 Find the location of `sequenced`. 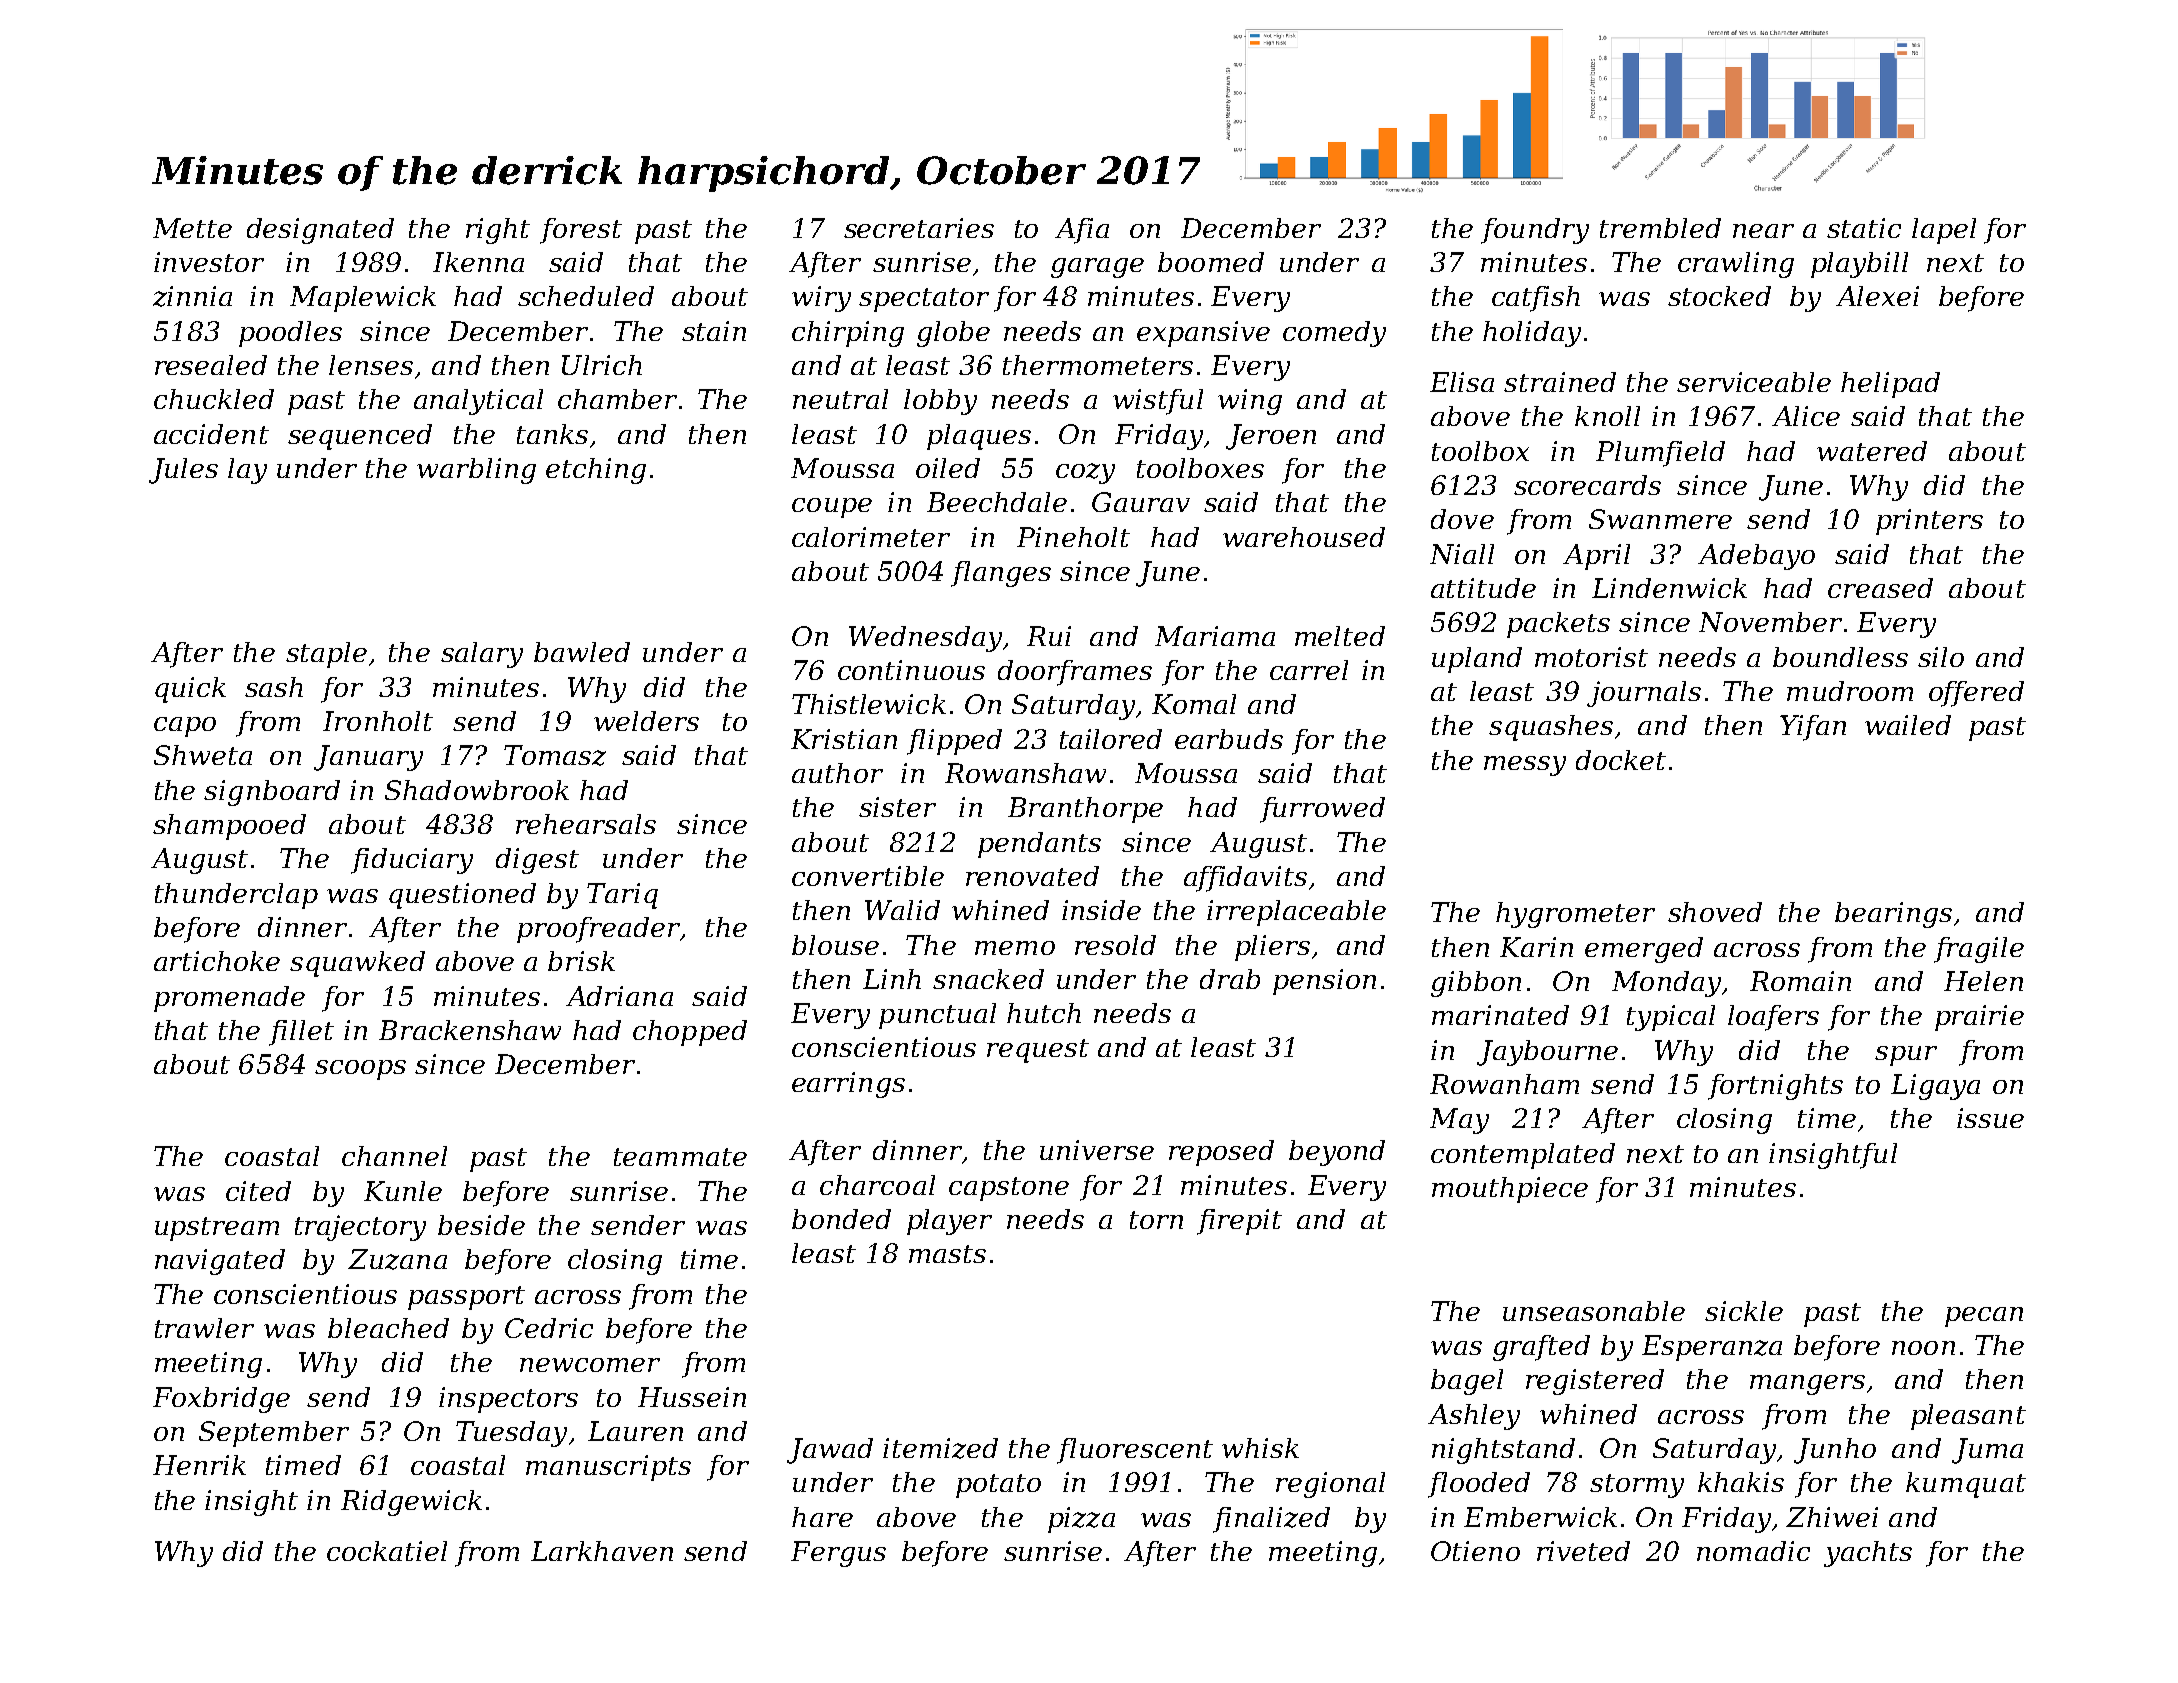

sequenced is located at coordinates (360, 437).
